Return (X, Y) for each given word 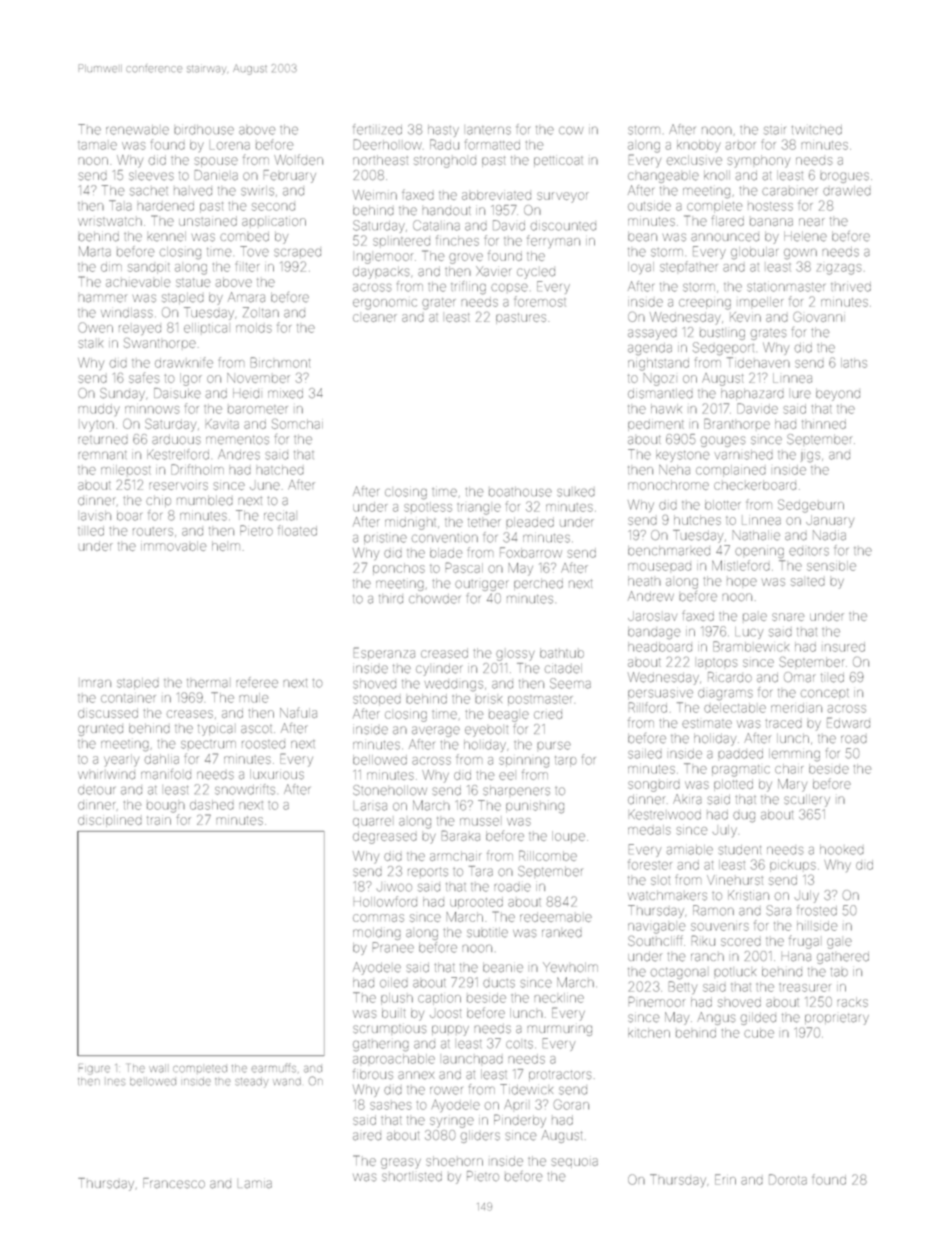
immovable (173, 546)
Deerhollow (388, 144)
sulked (576, 493)
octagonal (678, 974)
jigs (810, 457)
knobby (699, 146)
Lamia (255, 1184)
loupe (568, 837)
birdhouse (204, 130)
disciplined (110, 821)
